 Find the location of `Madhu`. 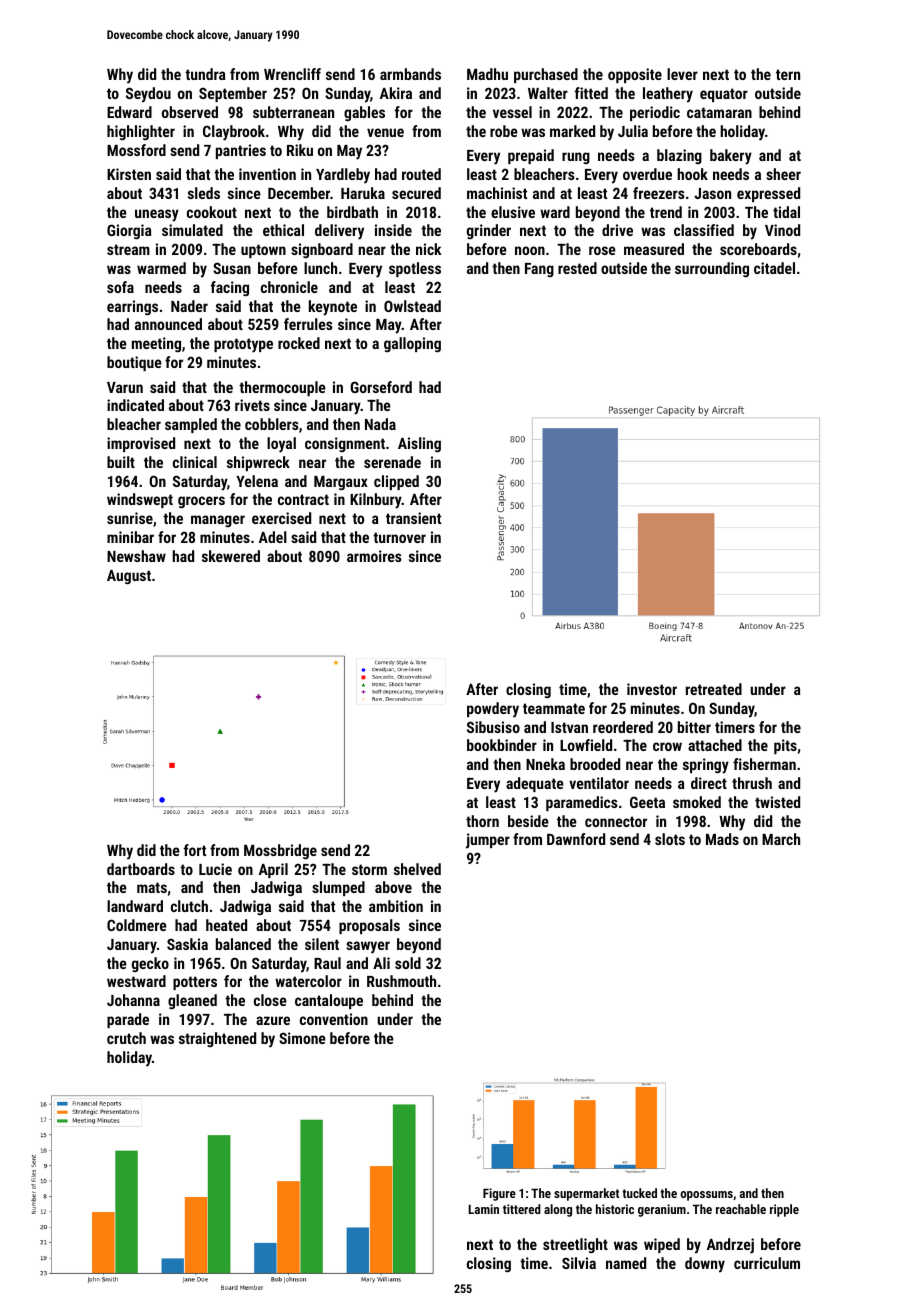

Madhu is located at coordinates (487, 74).
